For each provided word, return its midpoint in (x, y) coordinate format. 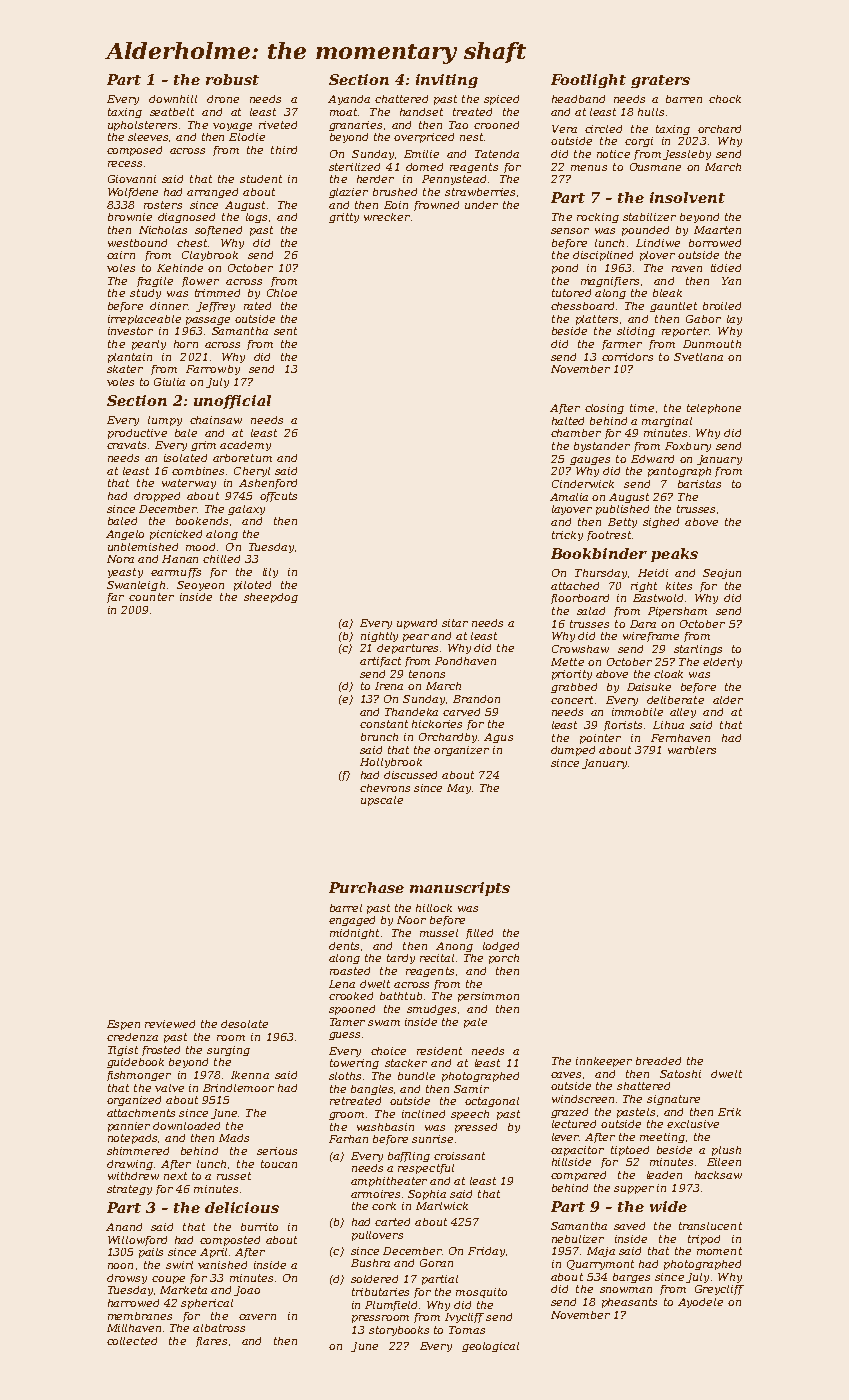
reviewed (170, 1024)
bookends (202, 521)
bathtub (401, 996)
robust (232, 79)
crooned (496, 125)
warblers (692, 750)
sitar (455, 623)
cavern (257, 1317)
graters (660, 81)
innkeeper (604, 1062)
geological (490, 1347)
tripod (704, 1240)
